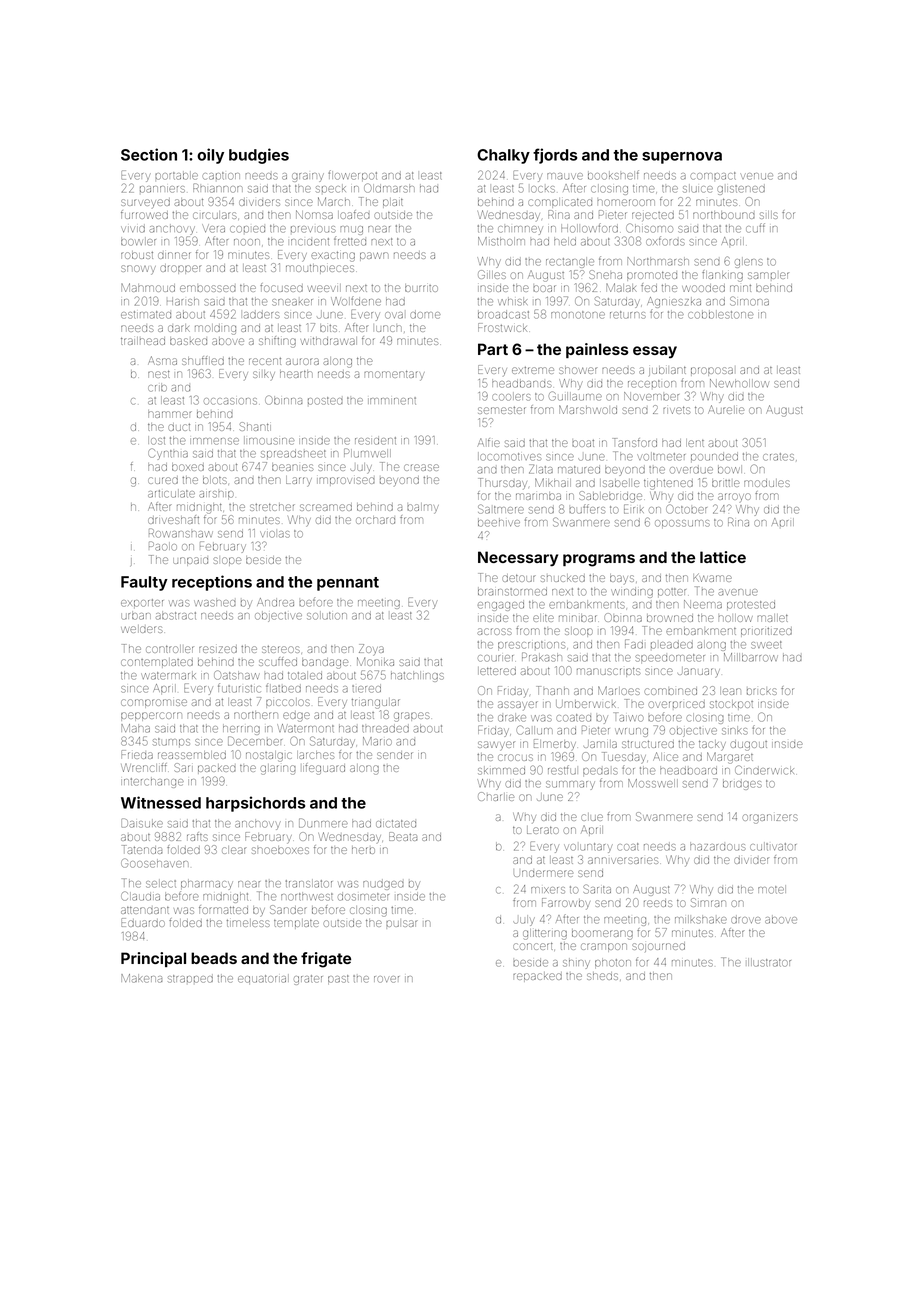  Describe the element at coordinates (375, 441) in the document. I see `resident` at that location.
